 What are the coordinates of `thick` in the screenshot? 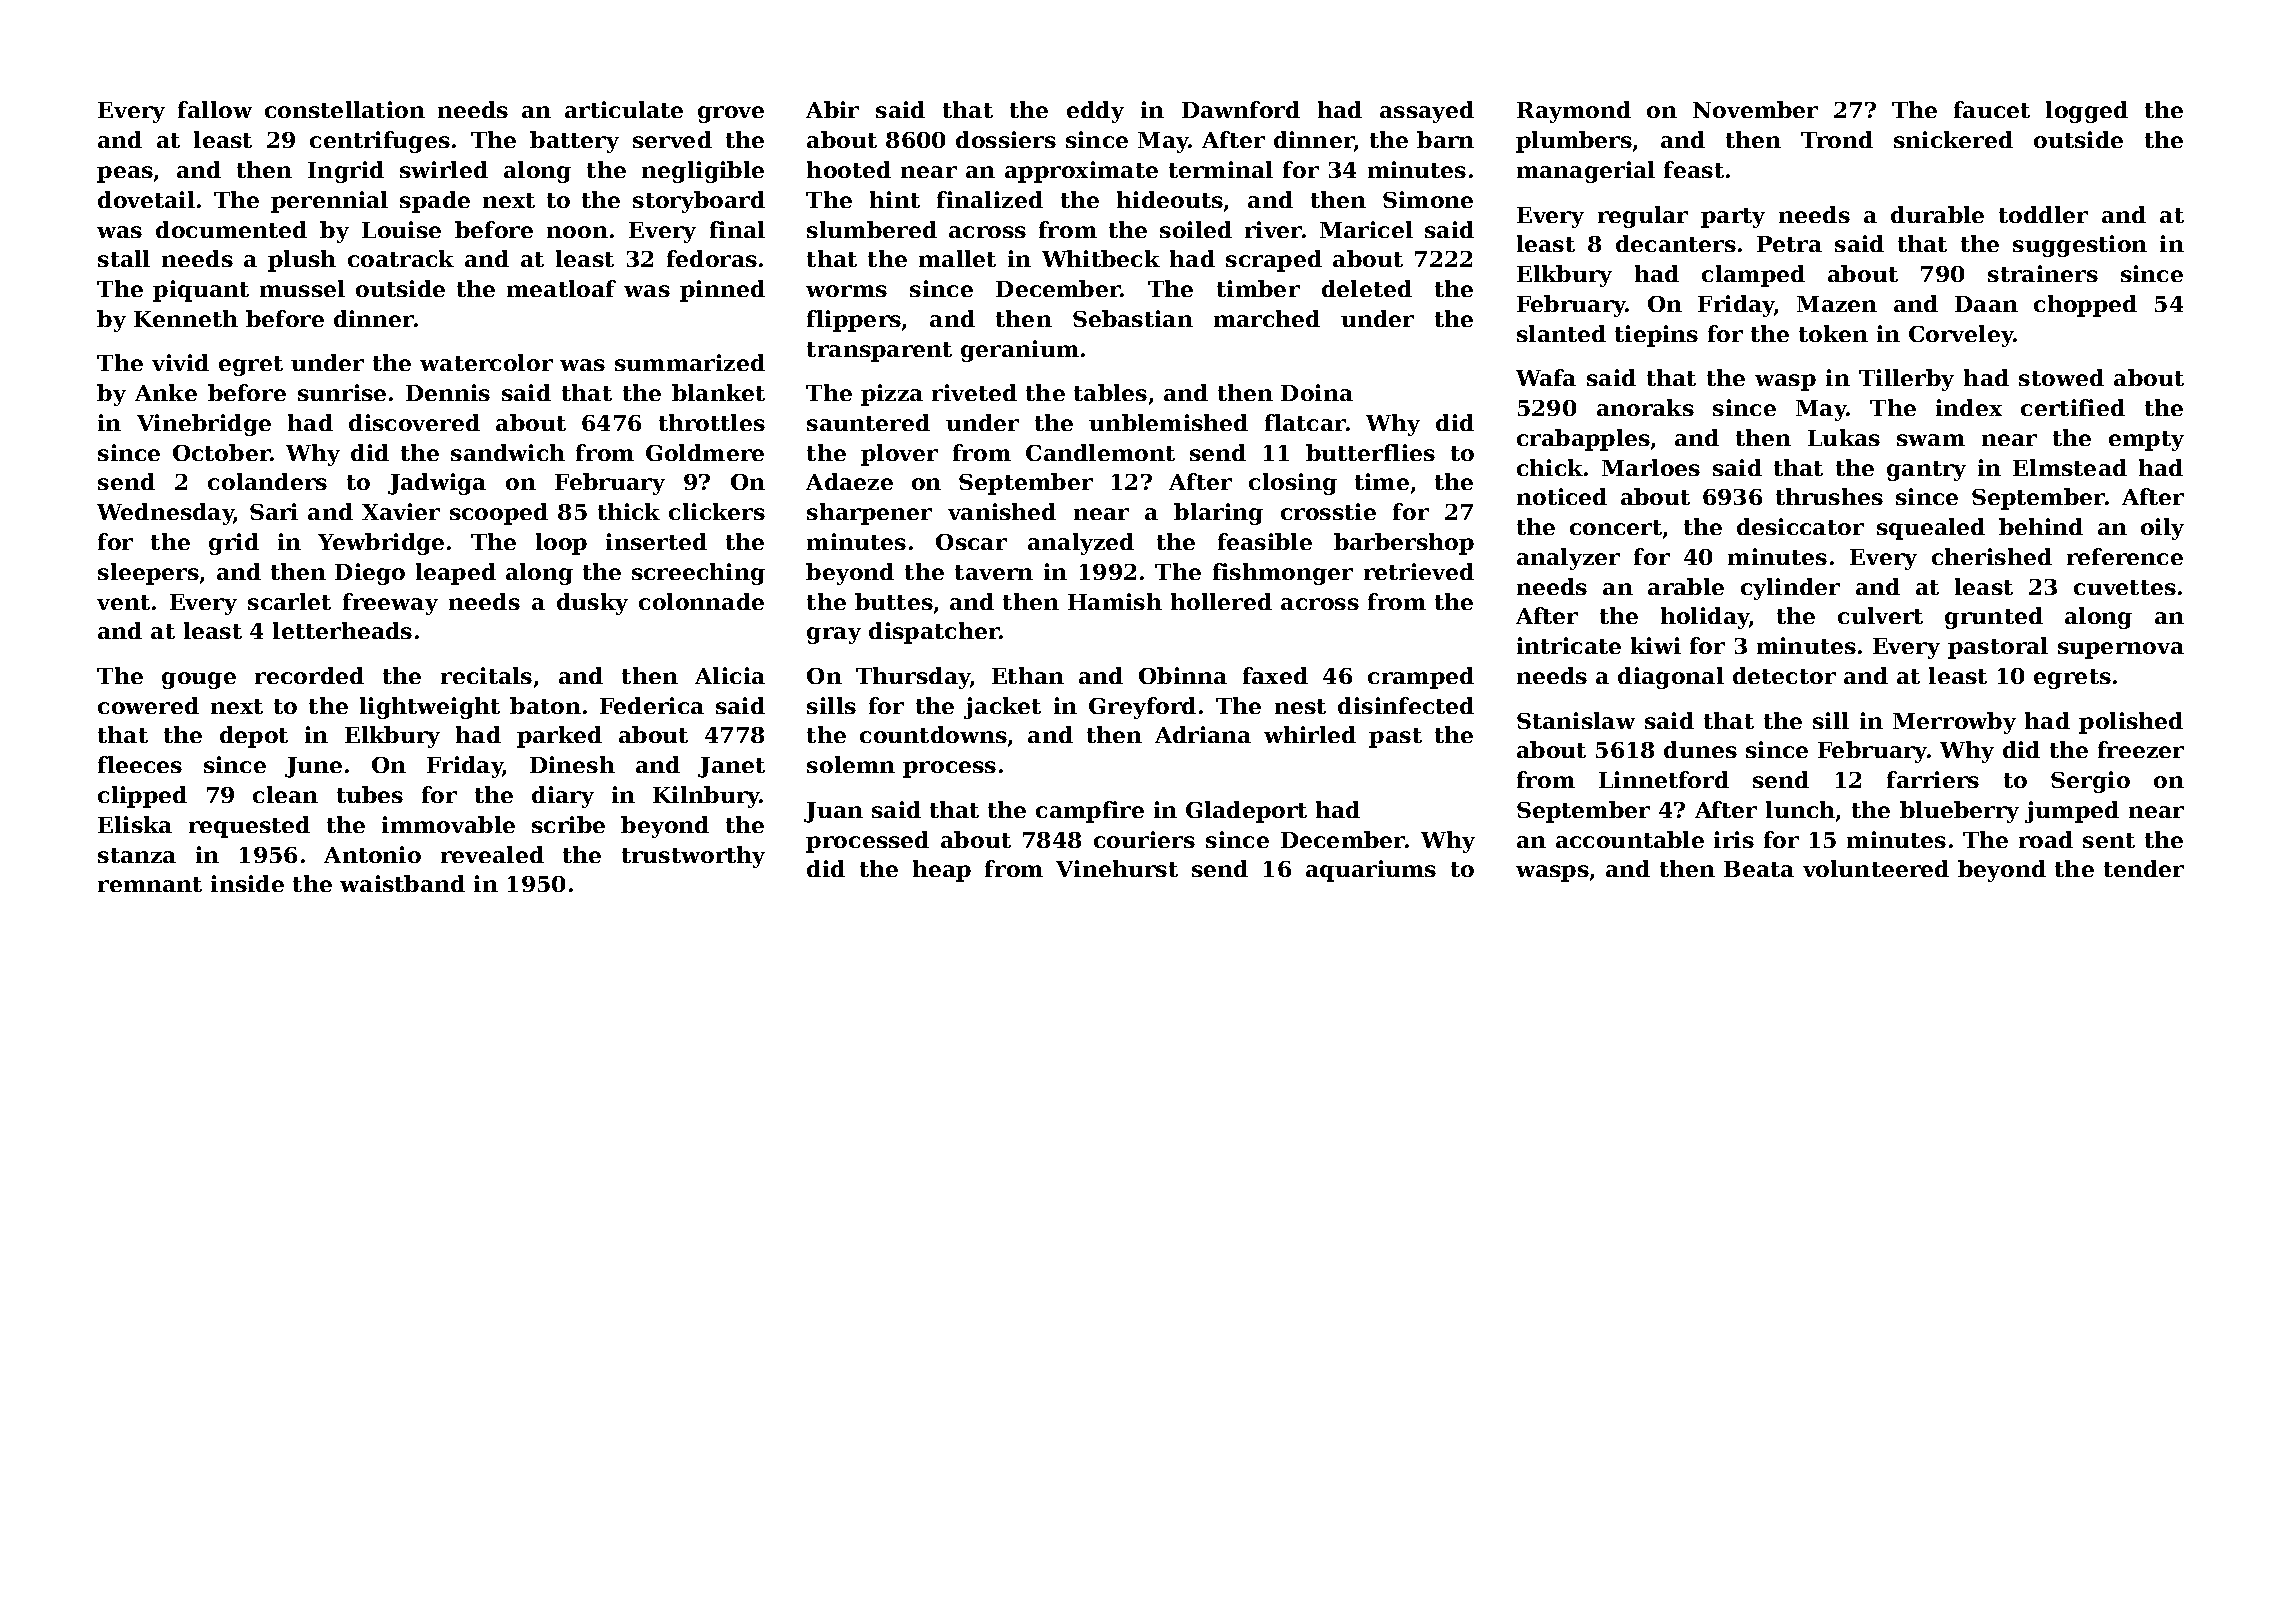 It's located at (629, 511).
